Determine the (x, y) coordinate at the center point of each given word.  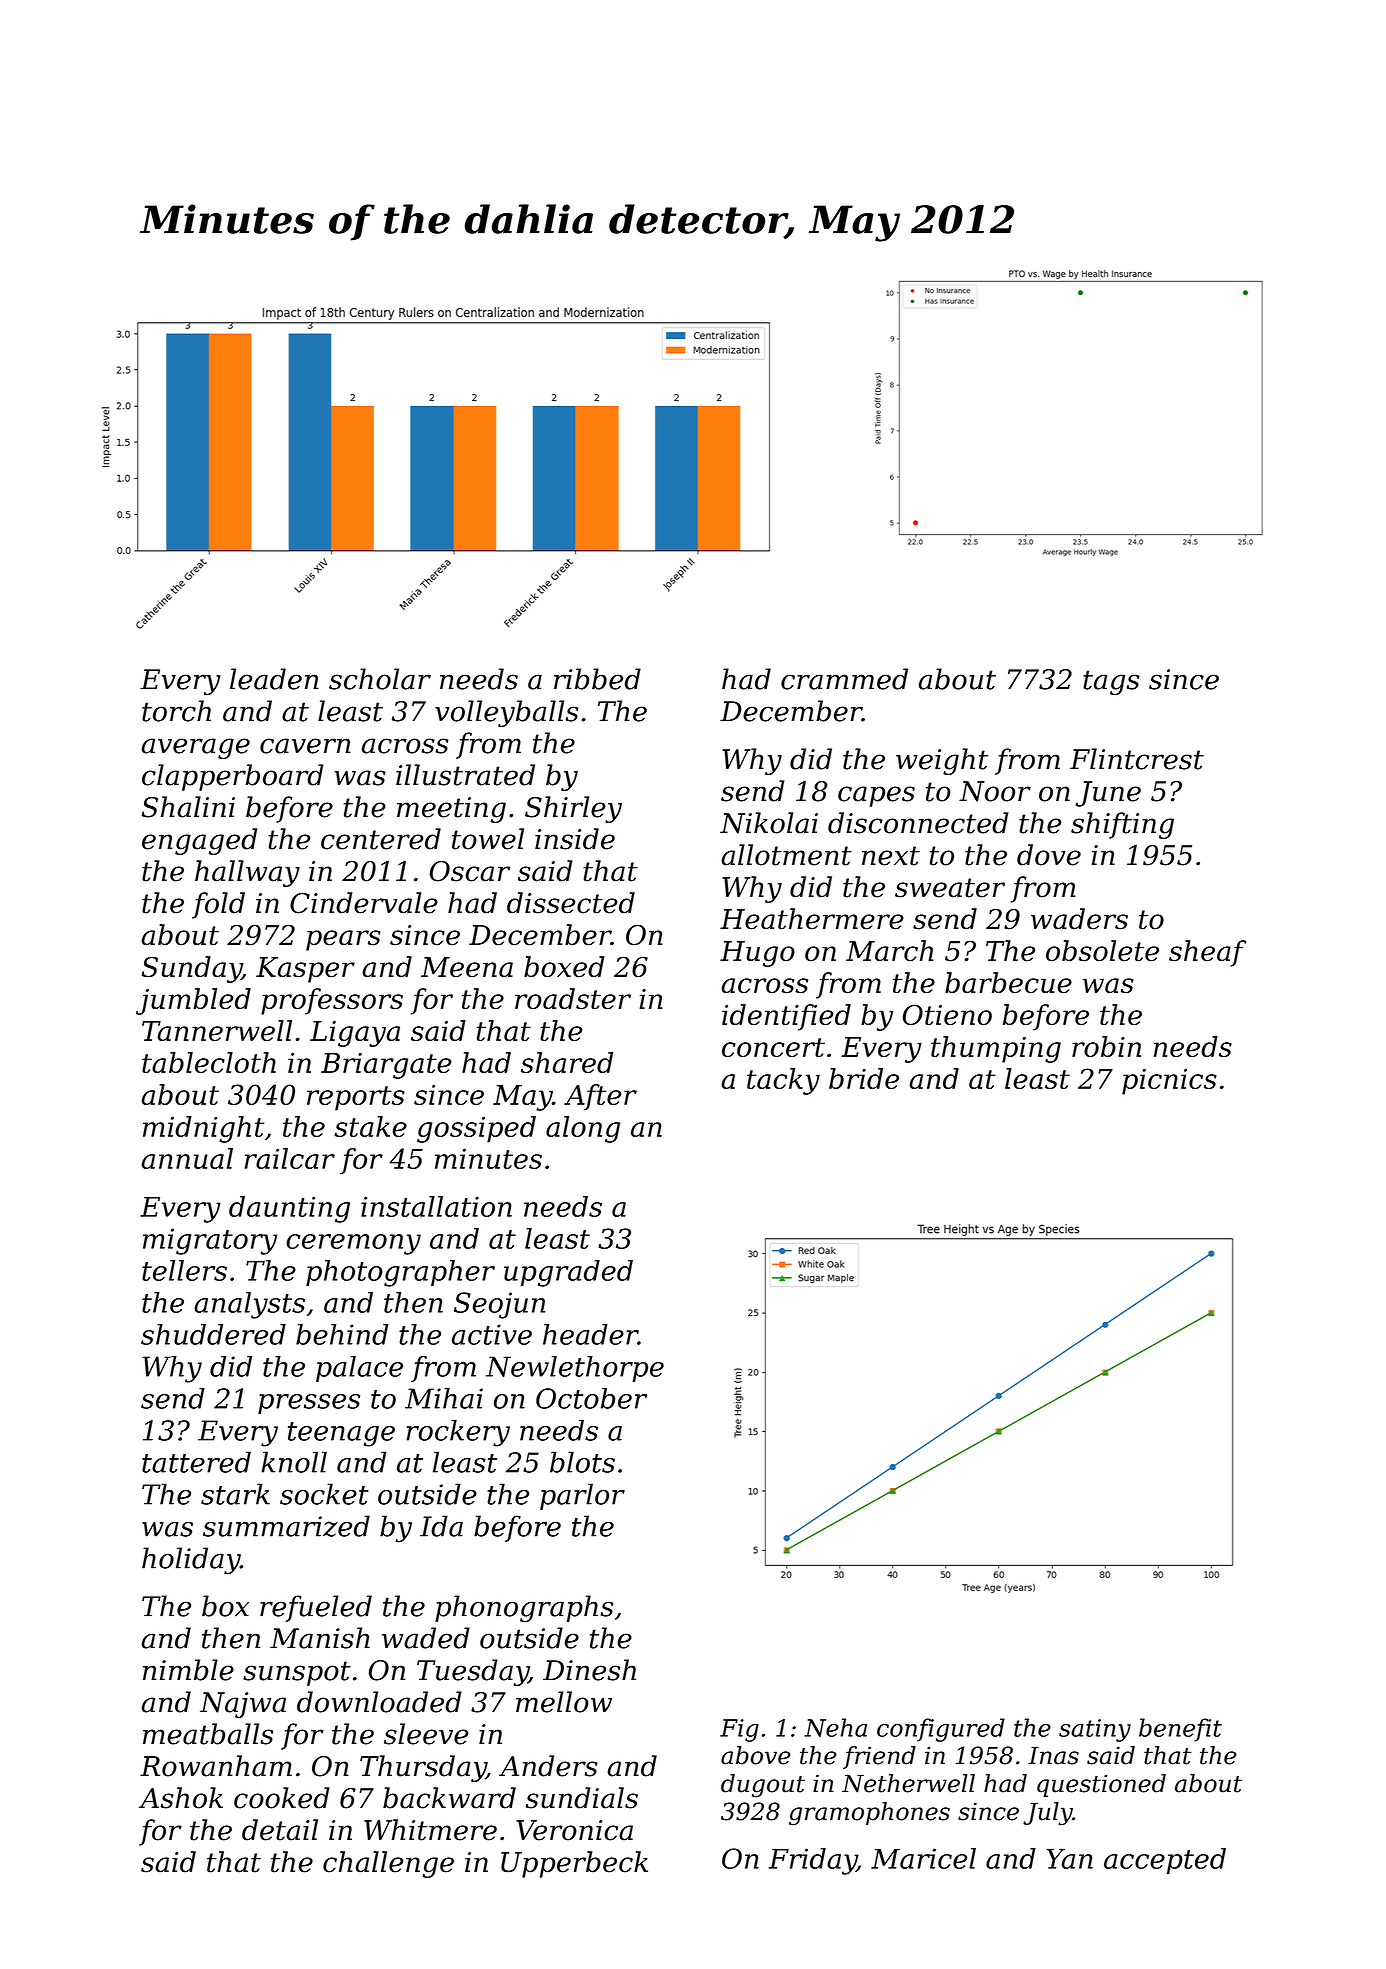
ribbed (597, 679)
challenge (388, 1864)
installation (436, 1206)
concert (773, 1047)
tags (1111, 682)
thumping (996, 1049)
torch (176, 711)
